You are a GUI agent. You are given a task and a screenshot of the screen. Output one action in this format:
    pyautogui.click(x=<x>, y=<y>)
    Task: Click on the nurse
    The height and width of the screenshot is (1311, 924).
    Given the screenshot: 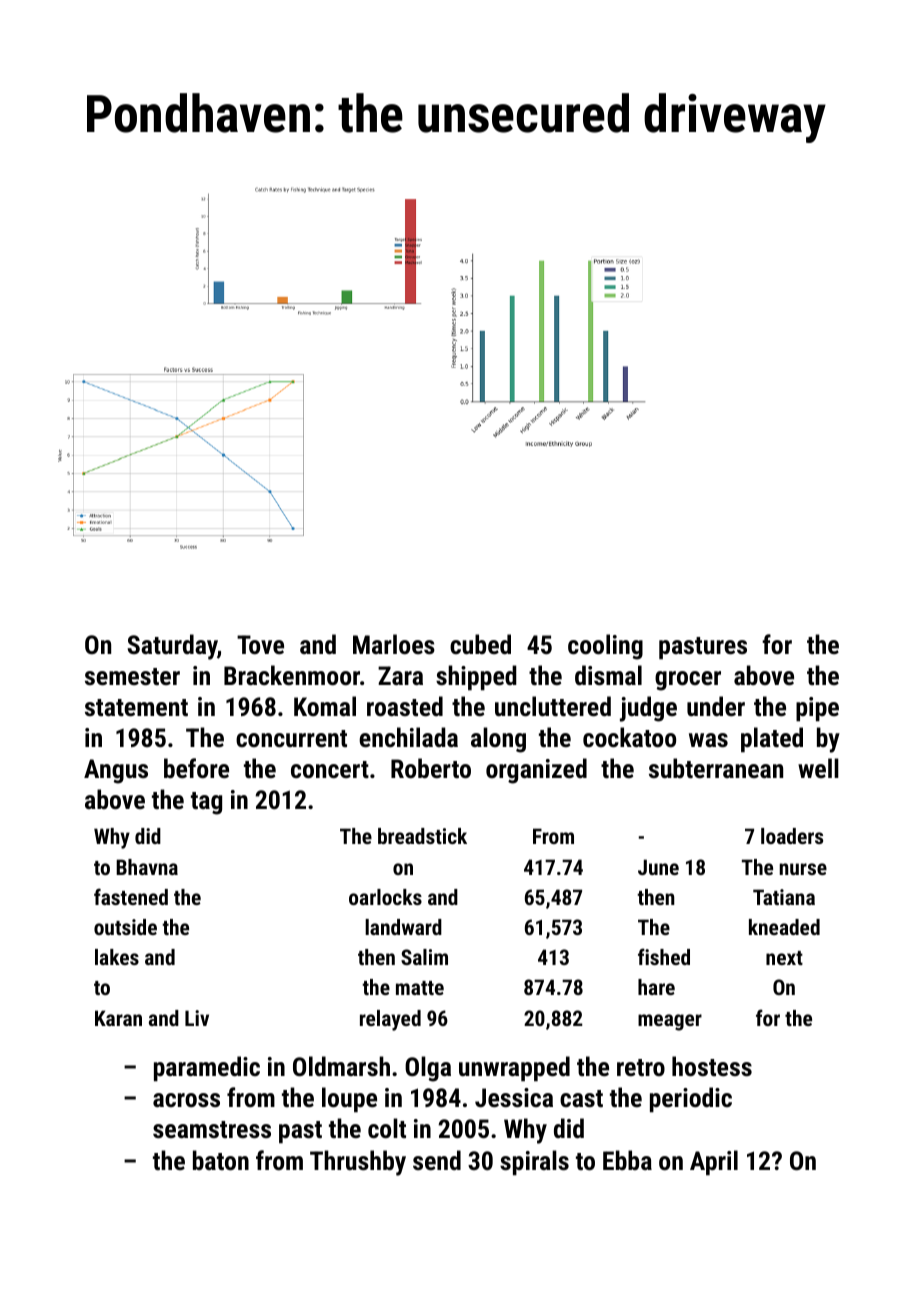 What is the action you would take?
    pyautogui.click(x=803, y=869)
